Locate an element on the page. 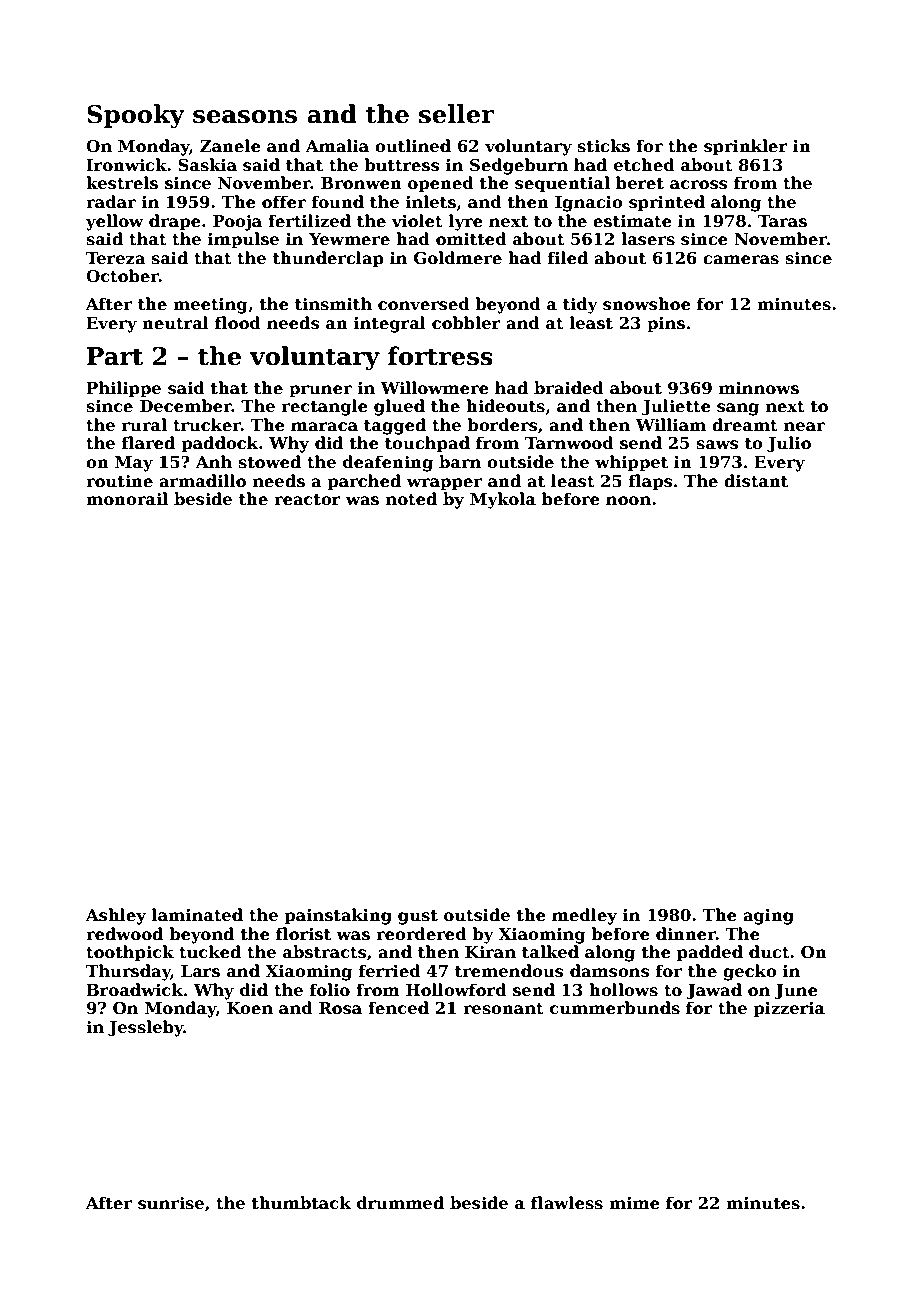 Image resolution: width=924 pixels, height=1308 pixels. reactor is located at coordinates (307, 500).
